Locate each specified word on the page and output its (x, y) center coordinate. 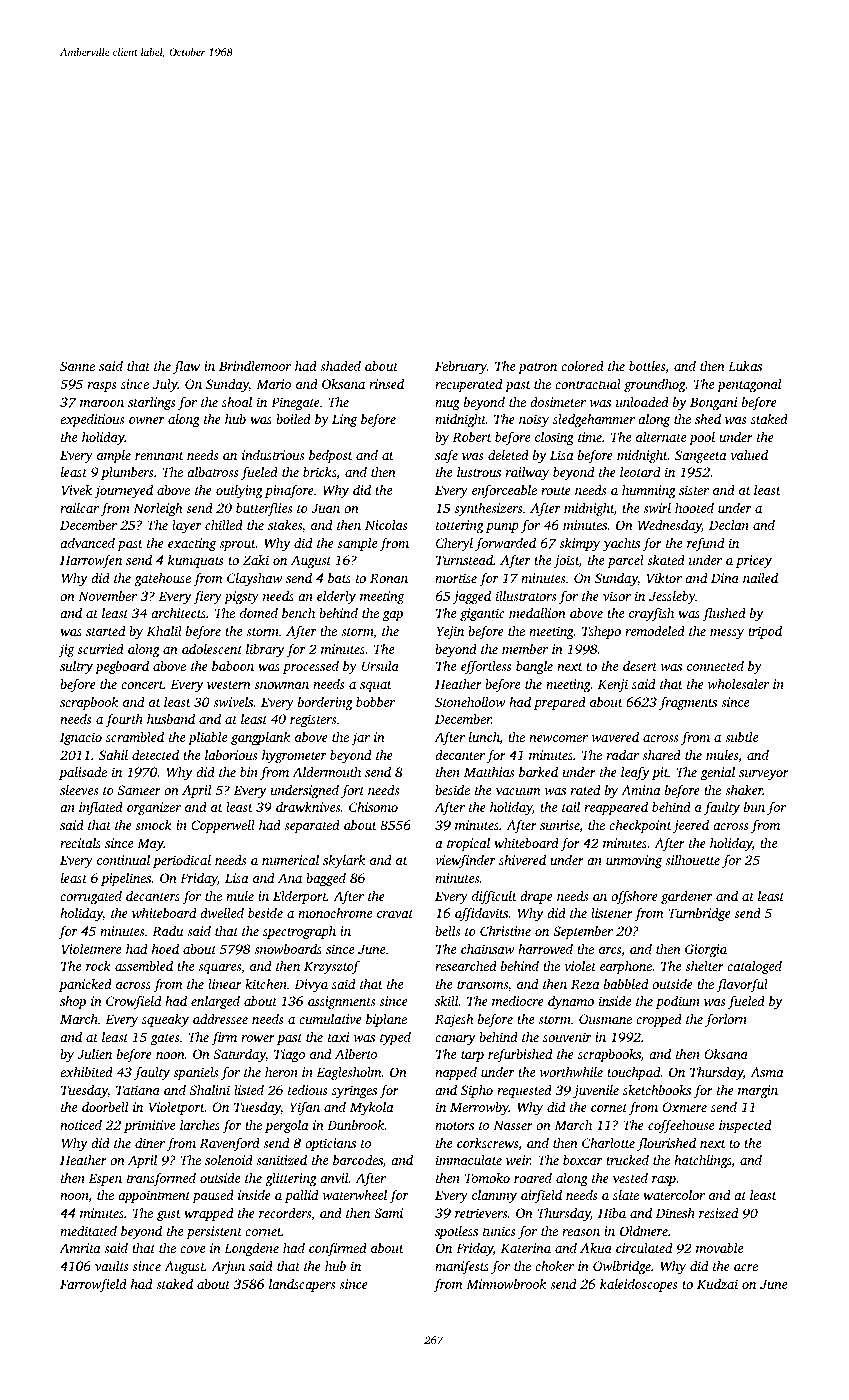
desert (640, 666)
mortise (456, 578)
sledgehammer (594, 420)
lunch (484, 737)
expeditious (92, 420)
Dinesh (675, 1213)
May (150, 844)
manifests (462, 1267)
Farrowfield (93, 1285)
